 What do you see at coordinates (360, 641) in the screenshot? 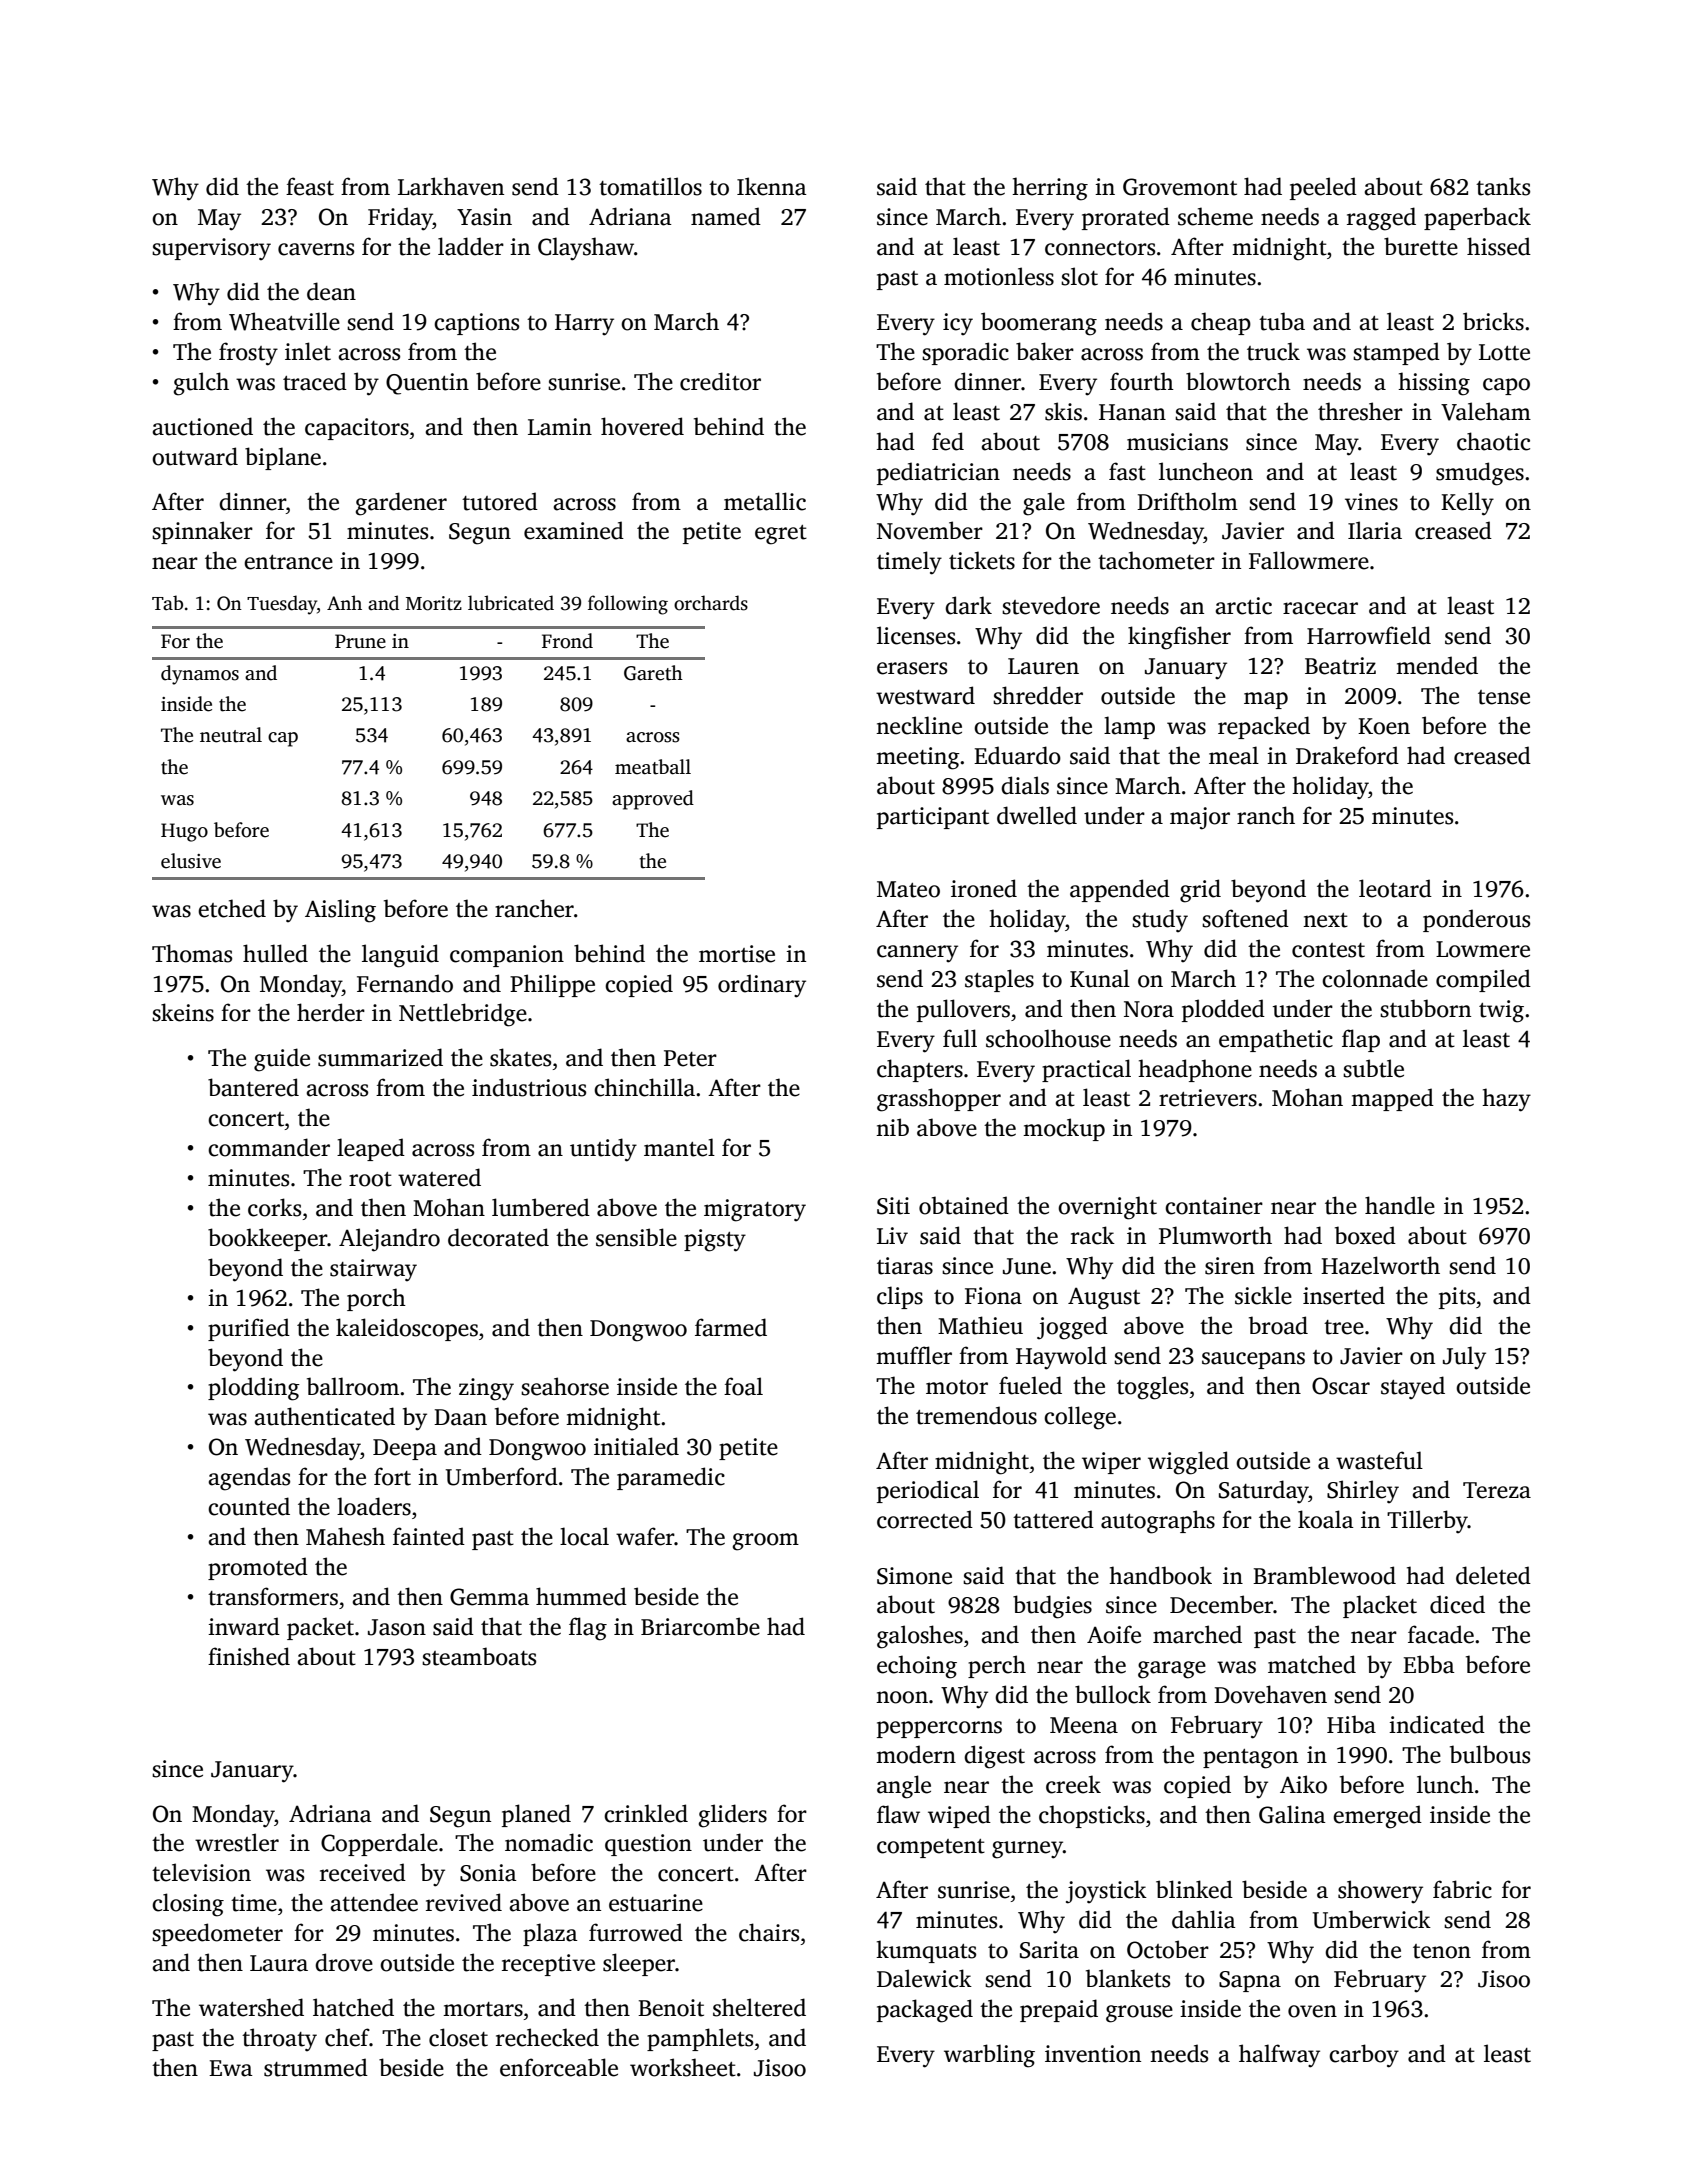
I see `Prune` at bounding box center [360, 641].
